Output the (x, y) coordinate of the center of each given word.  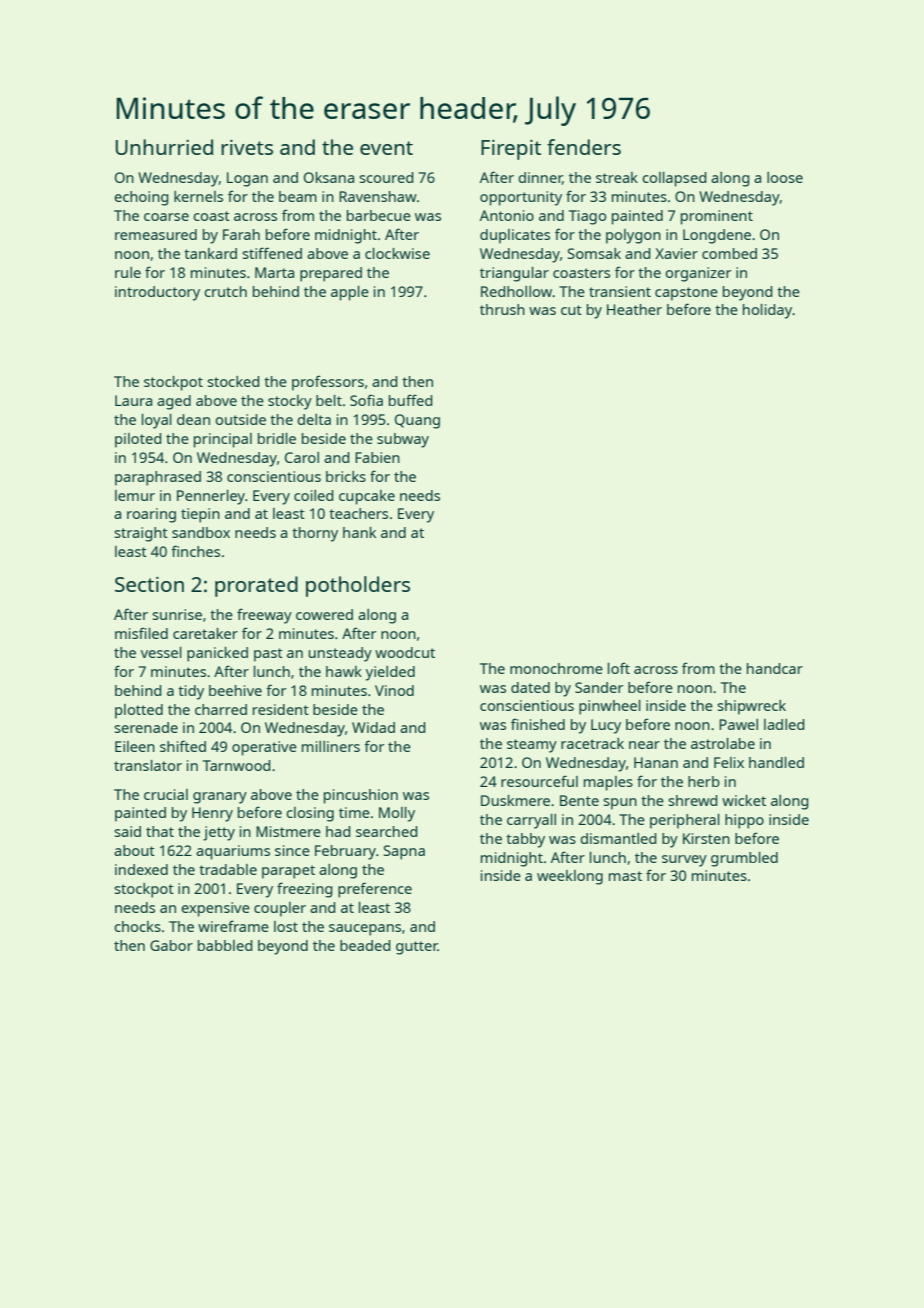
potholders (358, 586)
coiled (314, 495)
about (134, 850)
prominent (717, 217)
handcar (775, 668)
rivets (247, 147)
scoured (386, 177)
